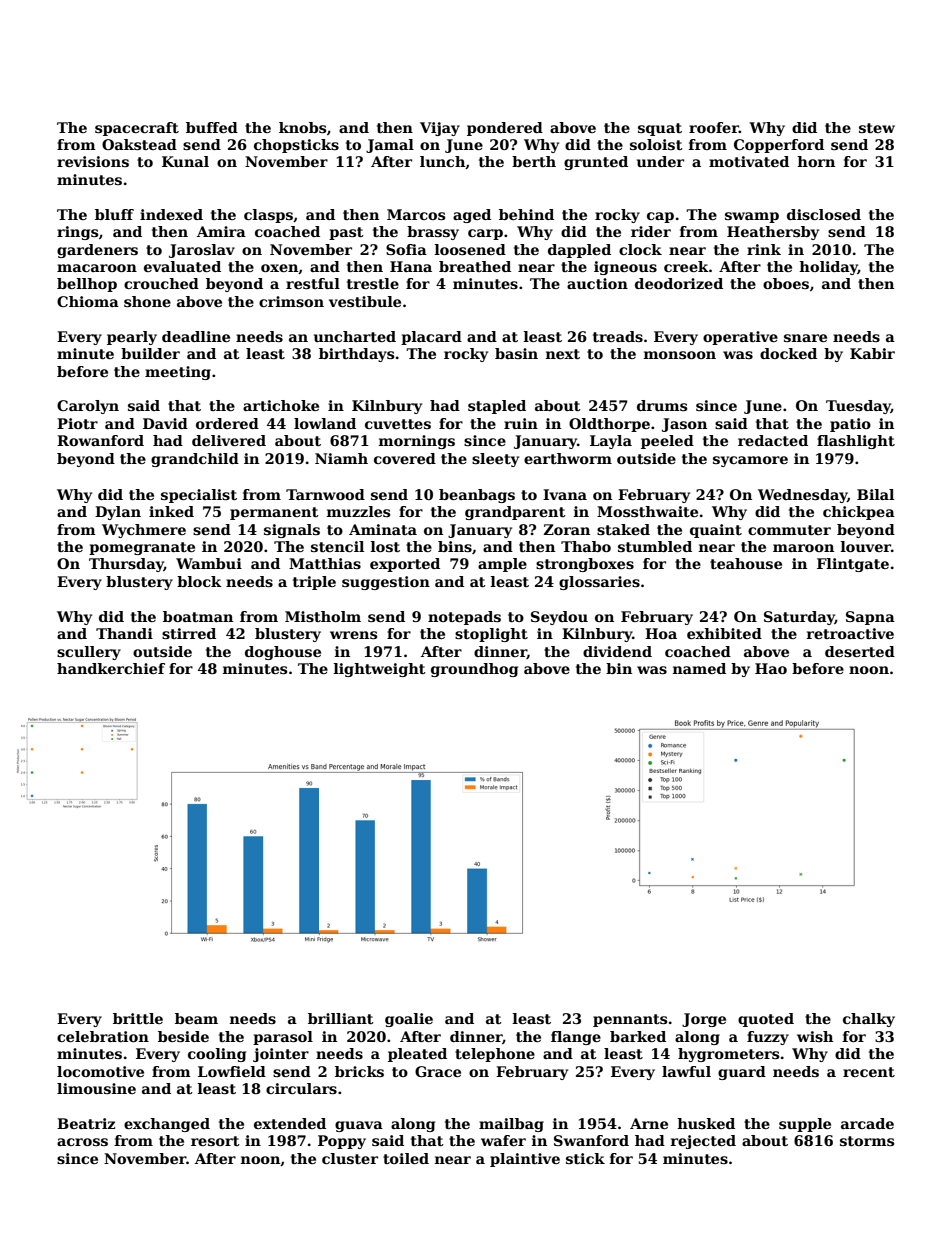  Describe the element at coordinates (684, 425) in the screenshot. I see `Jason` at that location.
